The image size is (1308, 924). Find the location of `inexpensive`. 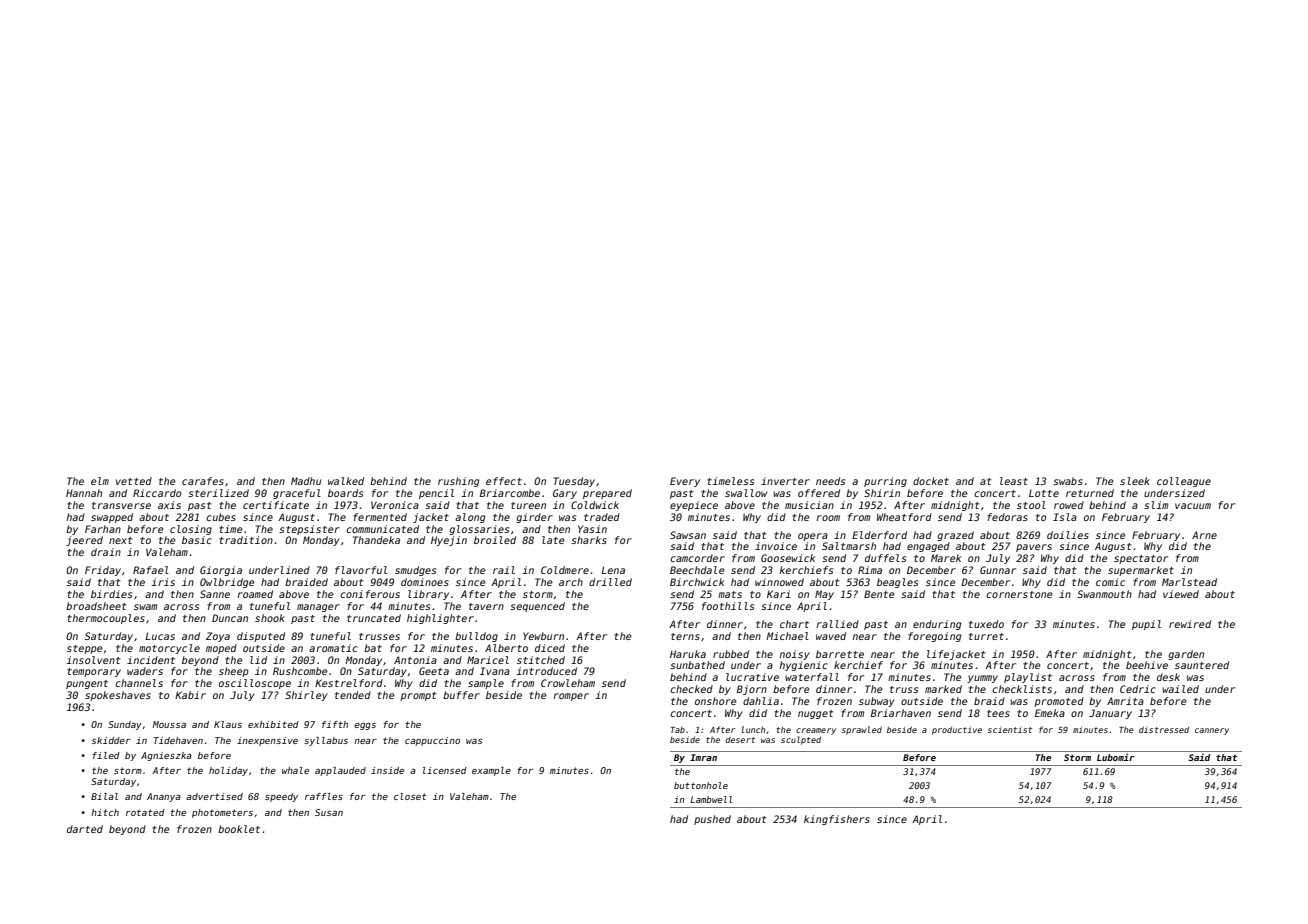

inexpensive is located at coordinates (267, 741).
